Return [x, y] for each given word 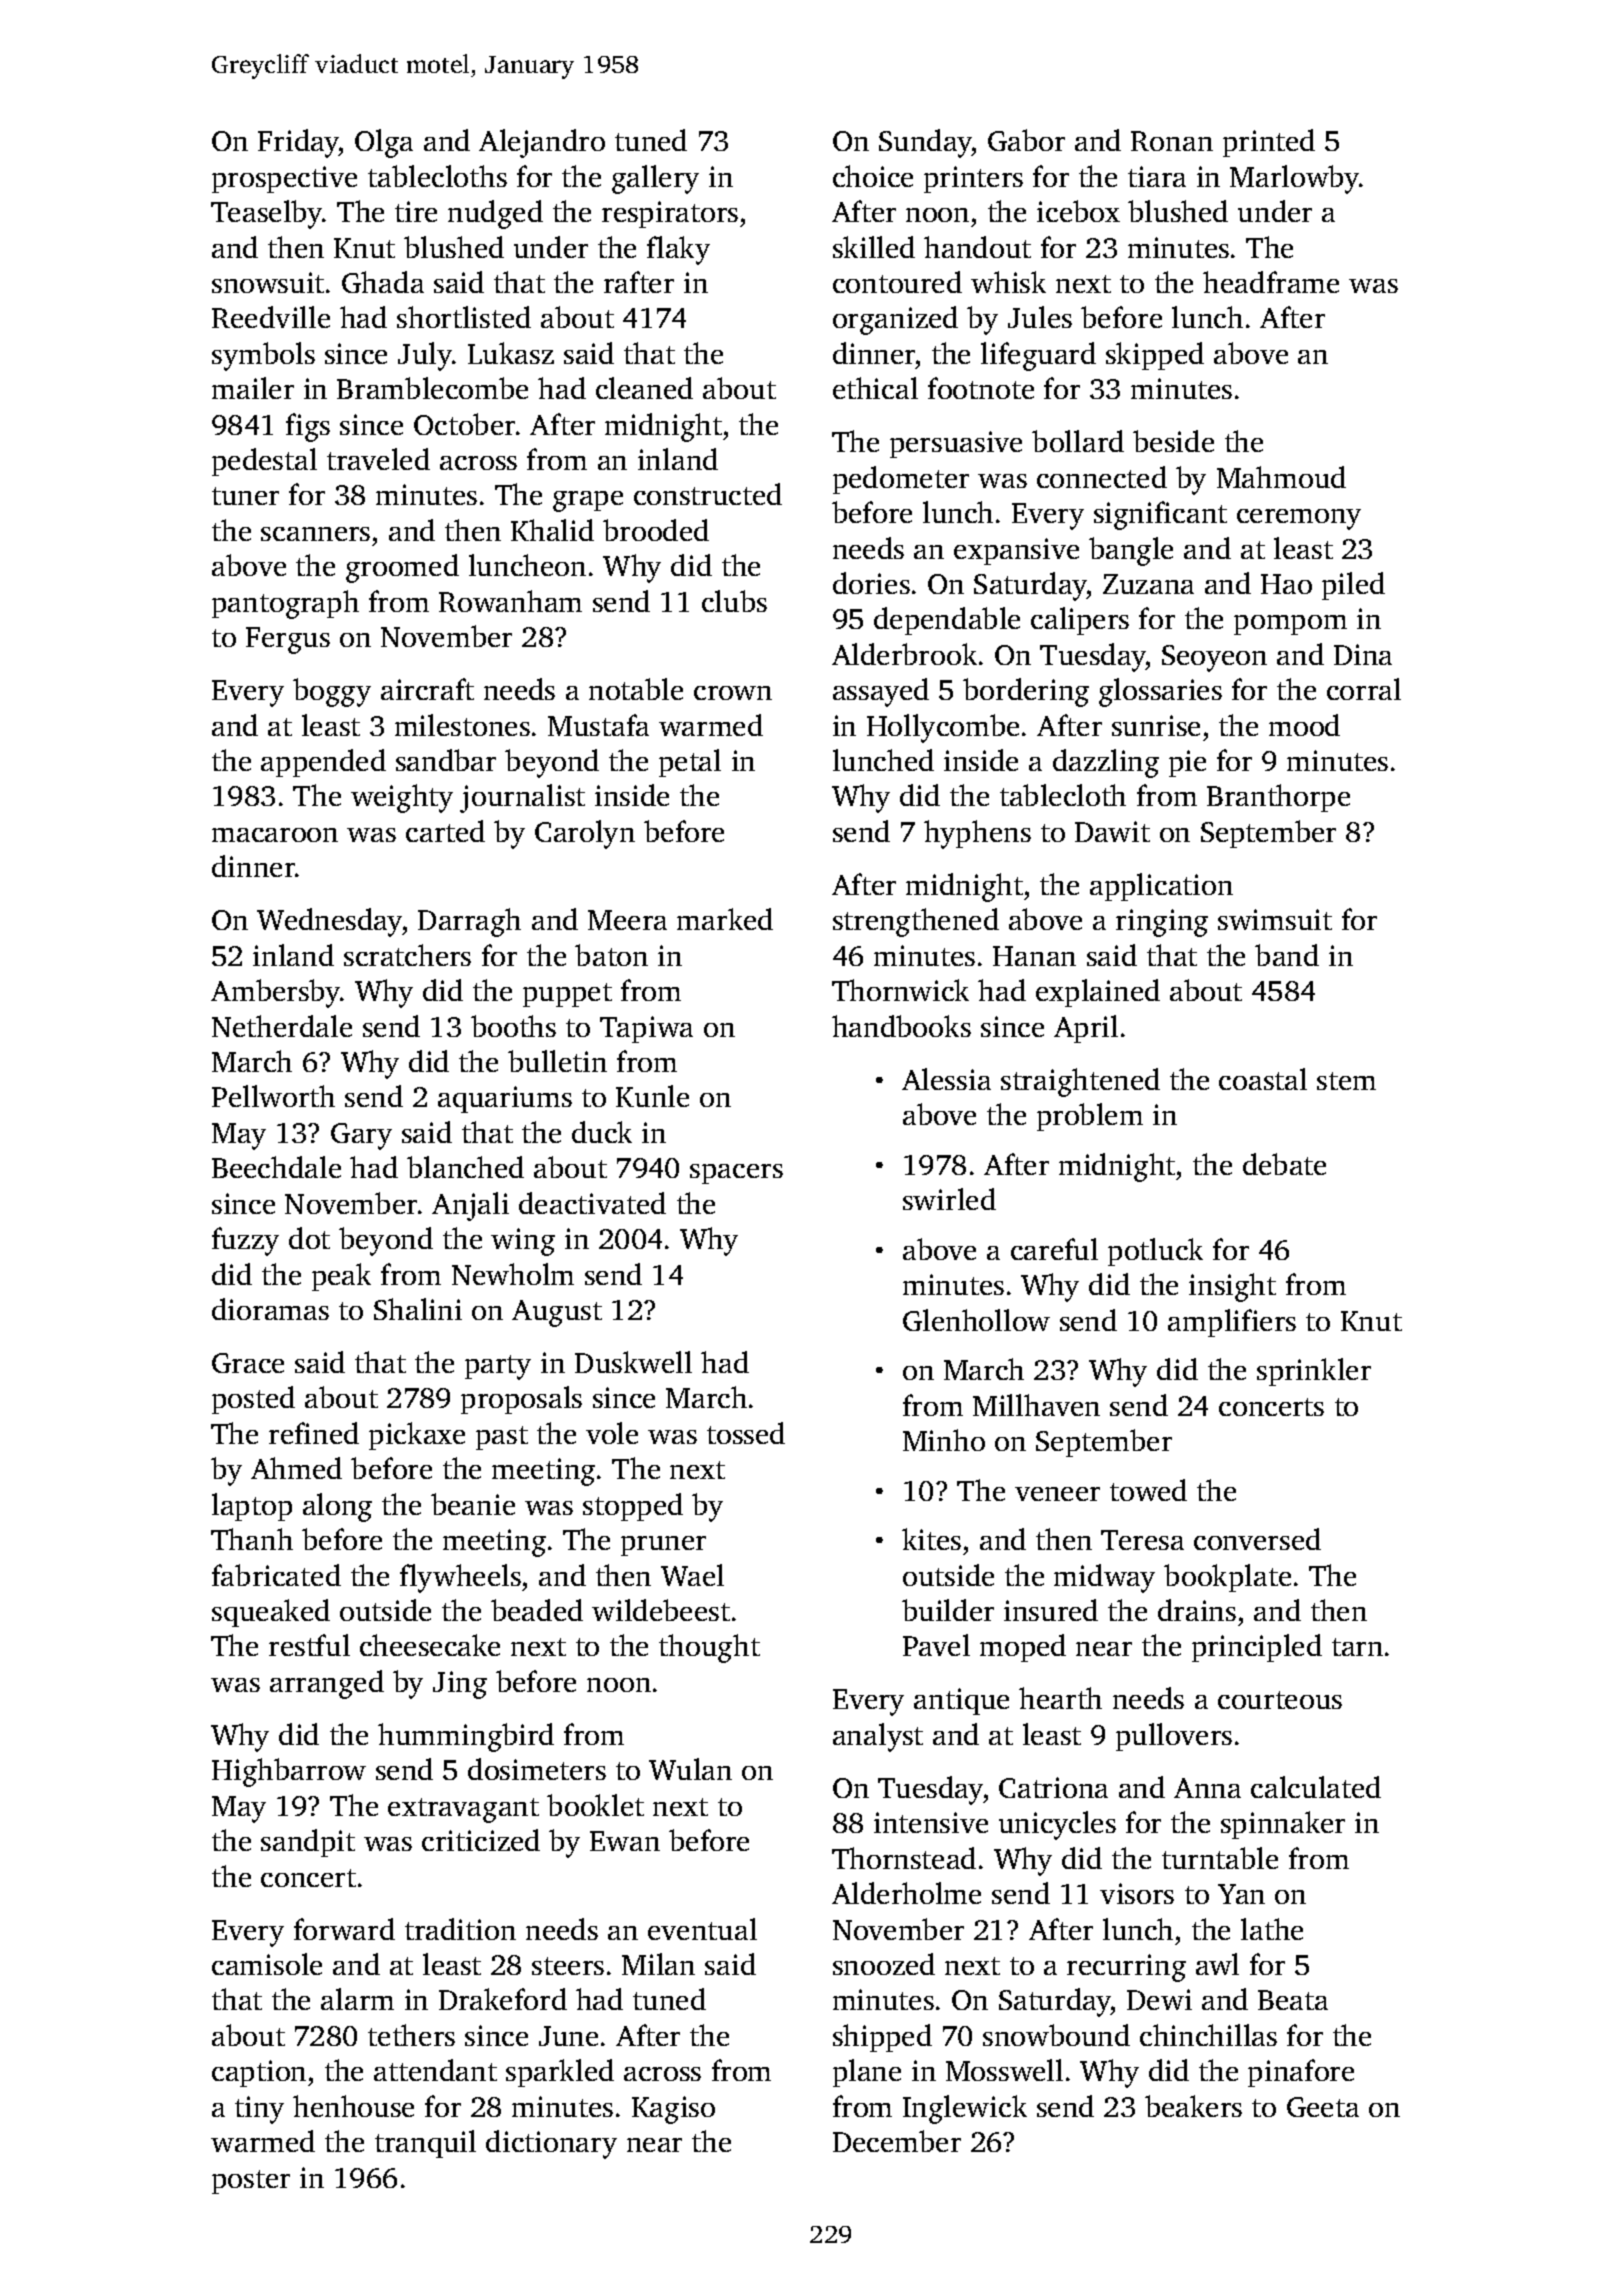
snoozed [884, 1964]
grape [588, 501]
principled [1257, 1648]
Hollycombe [943, 728]
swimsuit [1275, 919]
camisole [267, 1964]
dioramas [270, 1309]
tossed [746, 1433]
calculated [1316, 1787]
